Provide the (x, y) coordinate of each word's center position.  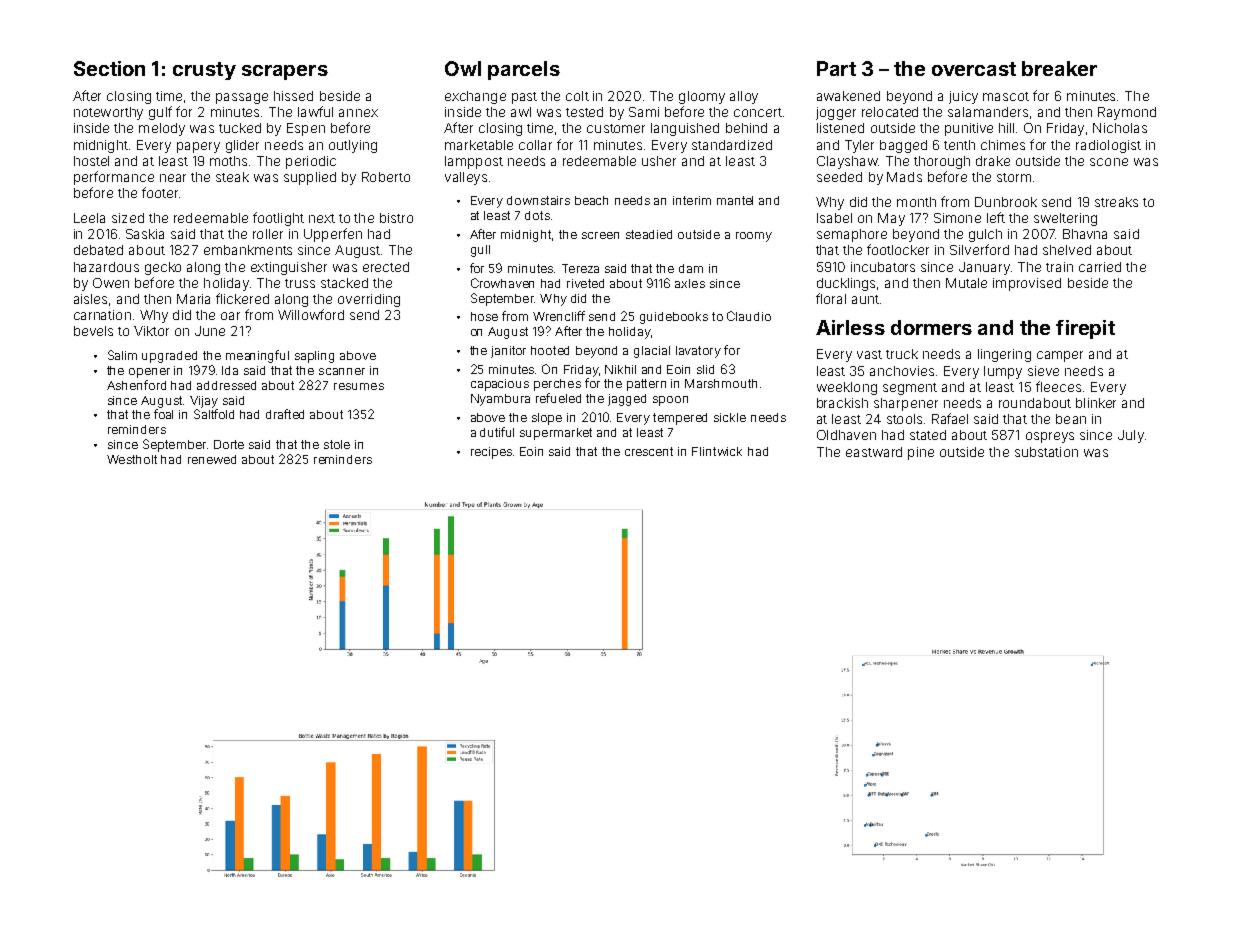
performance (114, 178)
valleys (466, 178)
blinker (1096, 403)
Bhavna (1085, 234)
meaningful (257, 356)
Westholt (132, 459)
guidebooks (674, 318)
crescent (649, 451)
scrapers (285, 72)
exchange (475, 97)
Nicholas (1120, 128)
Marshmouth (721, 383)
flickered (242, 298)
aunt (865, 299)
